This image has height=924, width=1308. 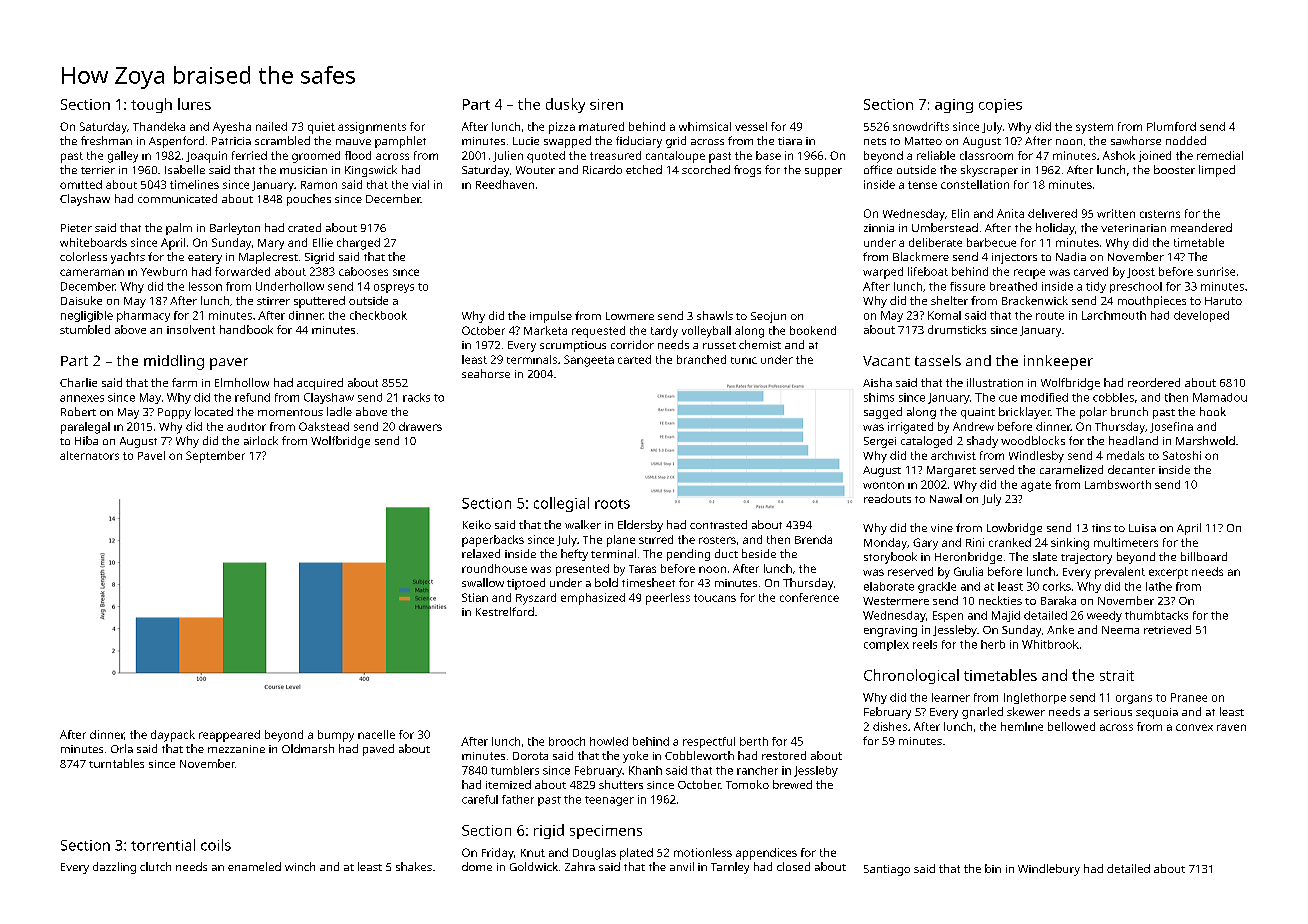 What do you see at coordinates (1117, 675) in the image?
I see `strait` at bounding box center [1117, 675].
